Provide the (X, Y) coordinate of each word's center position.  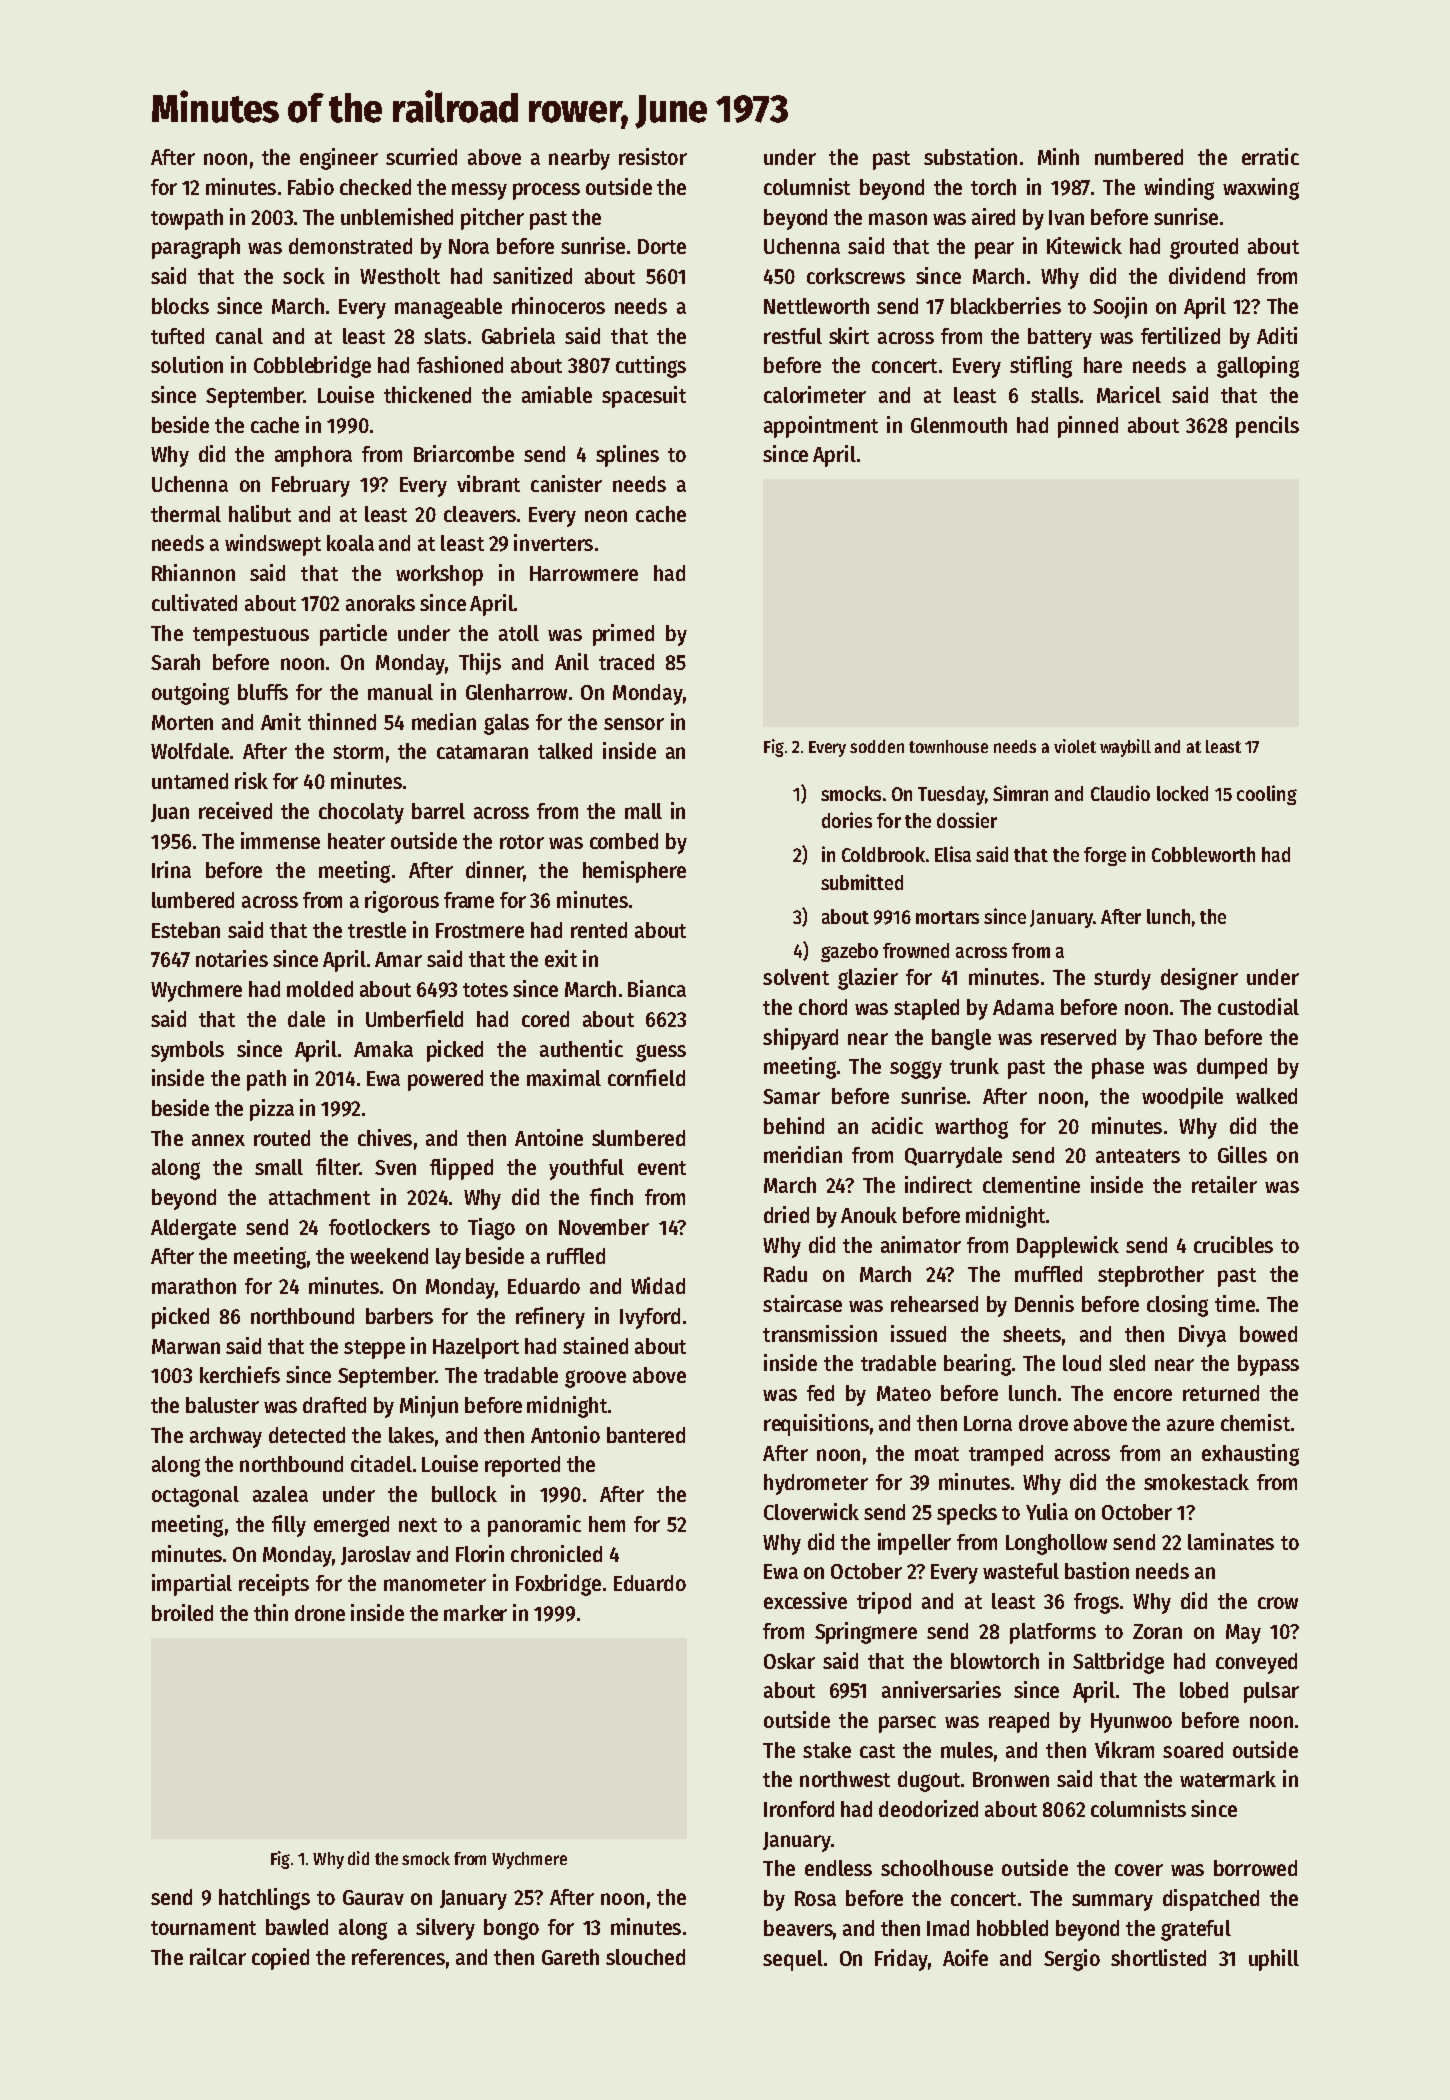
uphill (1274, 1960)
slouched (645, 1957)
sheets (1032, 1334)
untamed (190, 781)
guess (661, 1053)
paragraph (196, 248)
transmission (820, 1333)
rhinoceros (558, 305)
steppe (374, 1349)
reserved (1078, 1037)
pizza (272, 1110)
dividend (1207, 275)
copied (280, 1959)
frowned (916, 950)
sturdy (1122, 979)
